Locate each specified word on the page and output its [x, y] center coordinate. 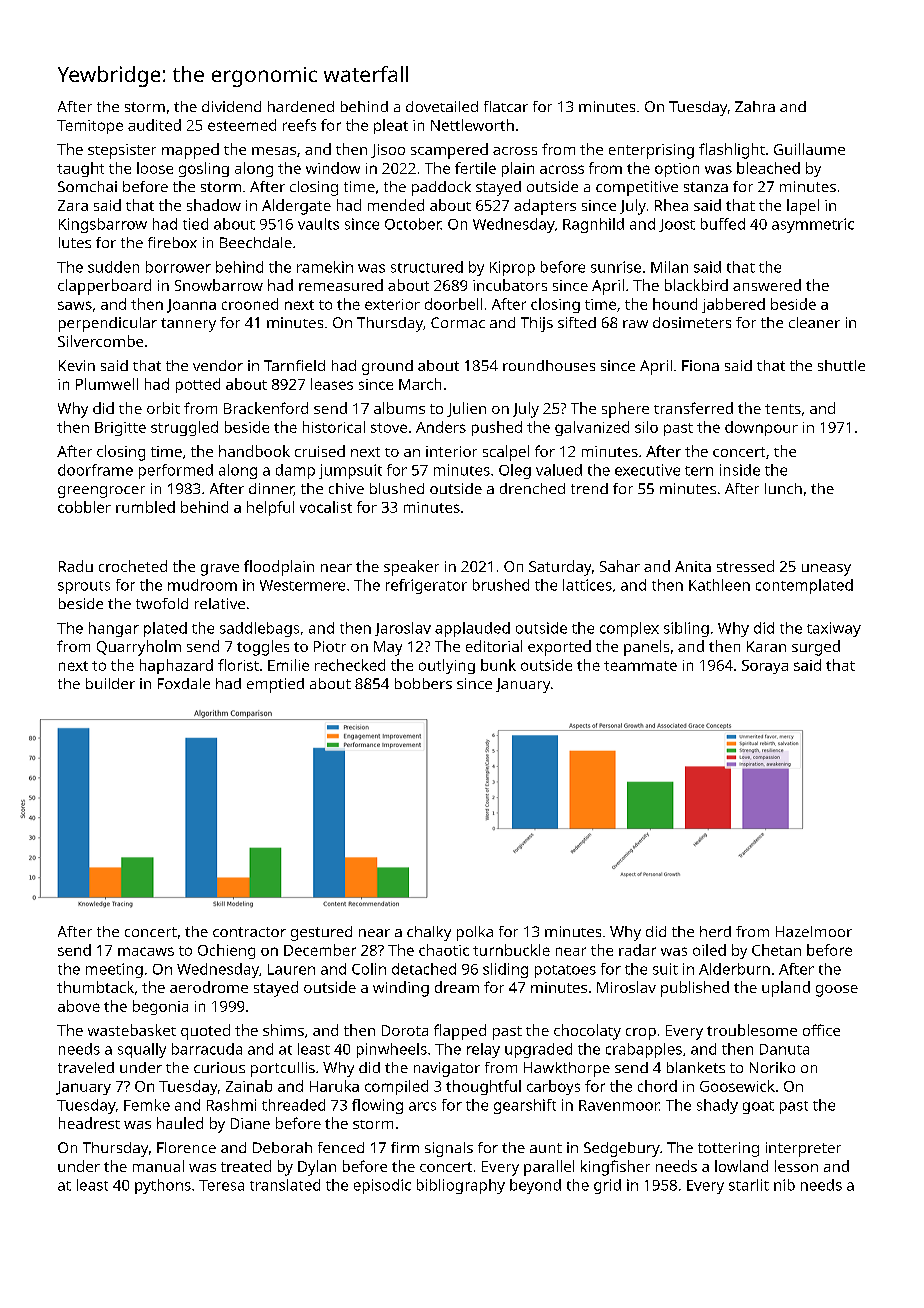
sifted [577, 322]
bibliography [461, 1186]
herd [715, 931]
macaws [146, 951]
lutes [75, 242]
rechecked [350, 665]
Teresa [221, 1185]
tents [783, 409]
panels [646, 648]
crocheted [133, 566]
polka [475, 933]
